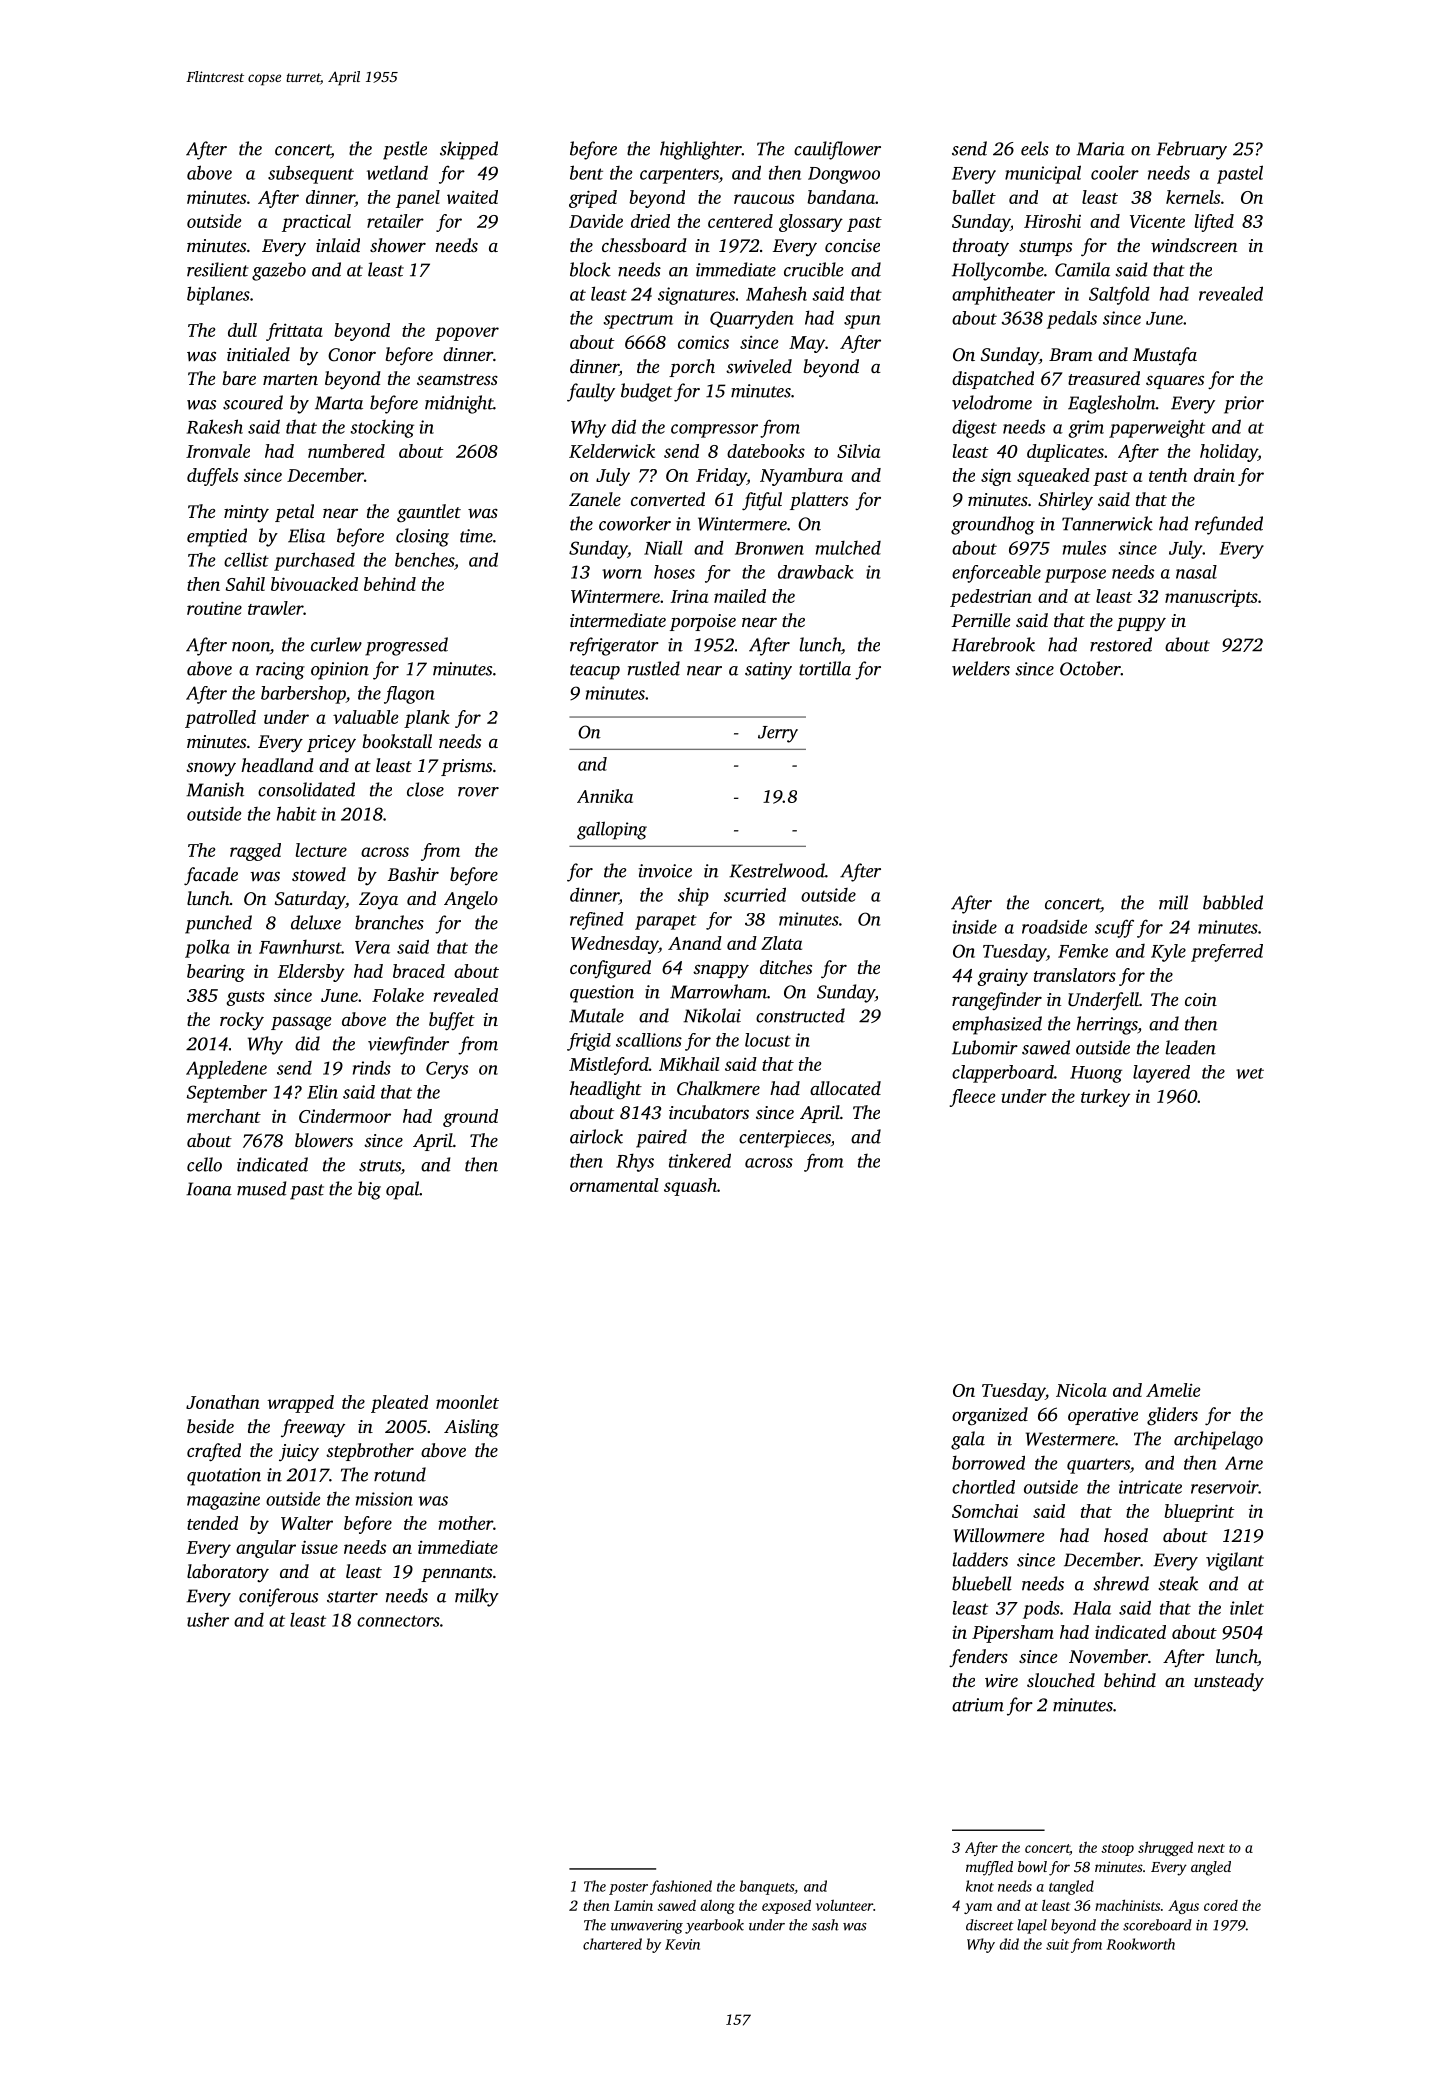 This document has width=1450, height=2100. I want to click on Appledene, so click(226, 1069).
